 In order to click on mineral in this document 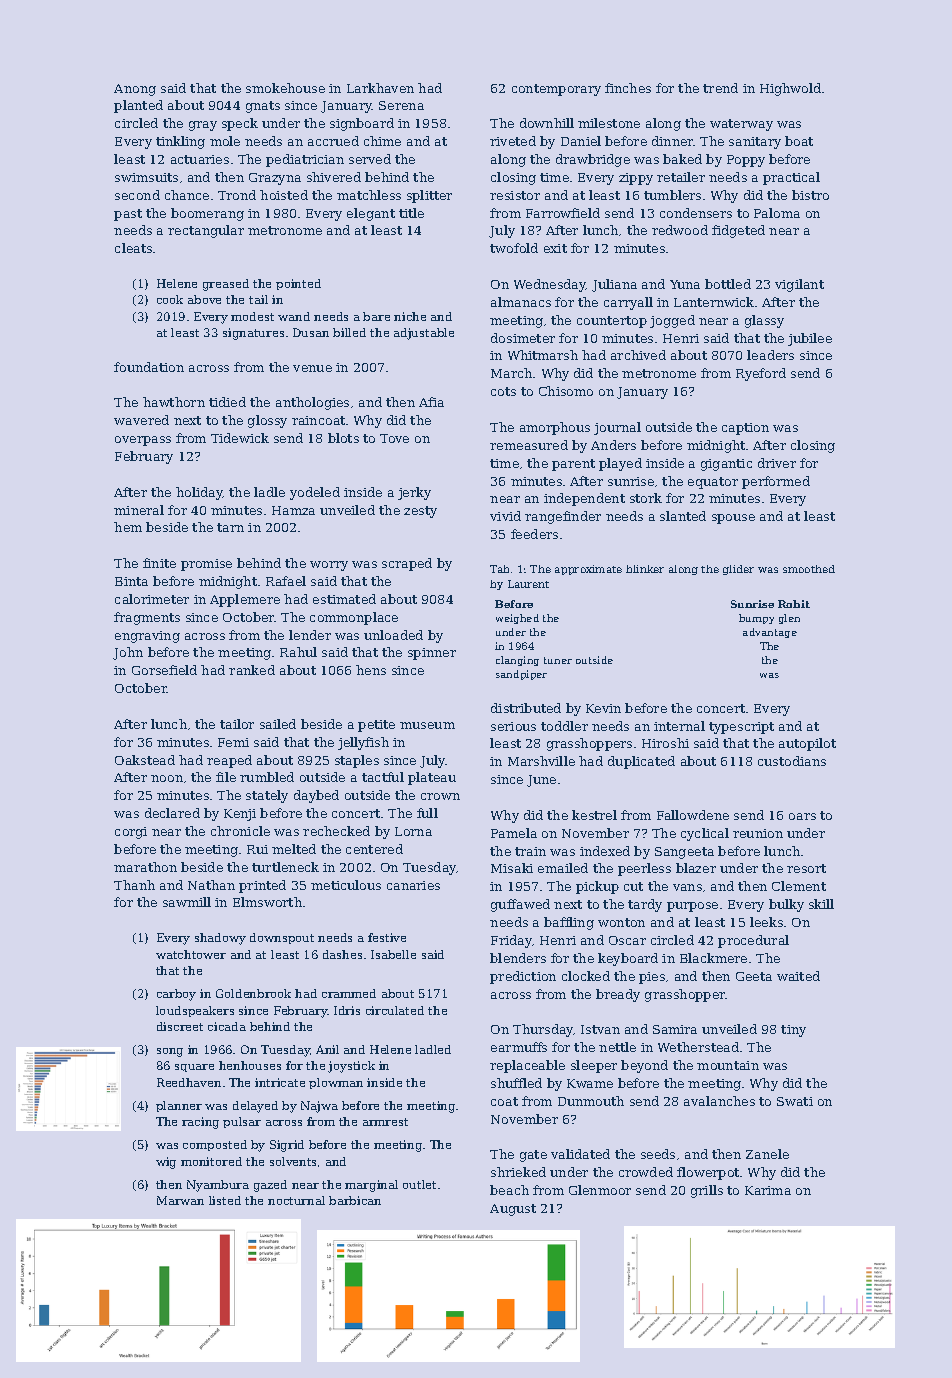, I will do `click(139, 510)`.
